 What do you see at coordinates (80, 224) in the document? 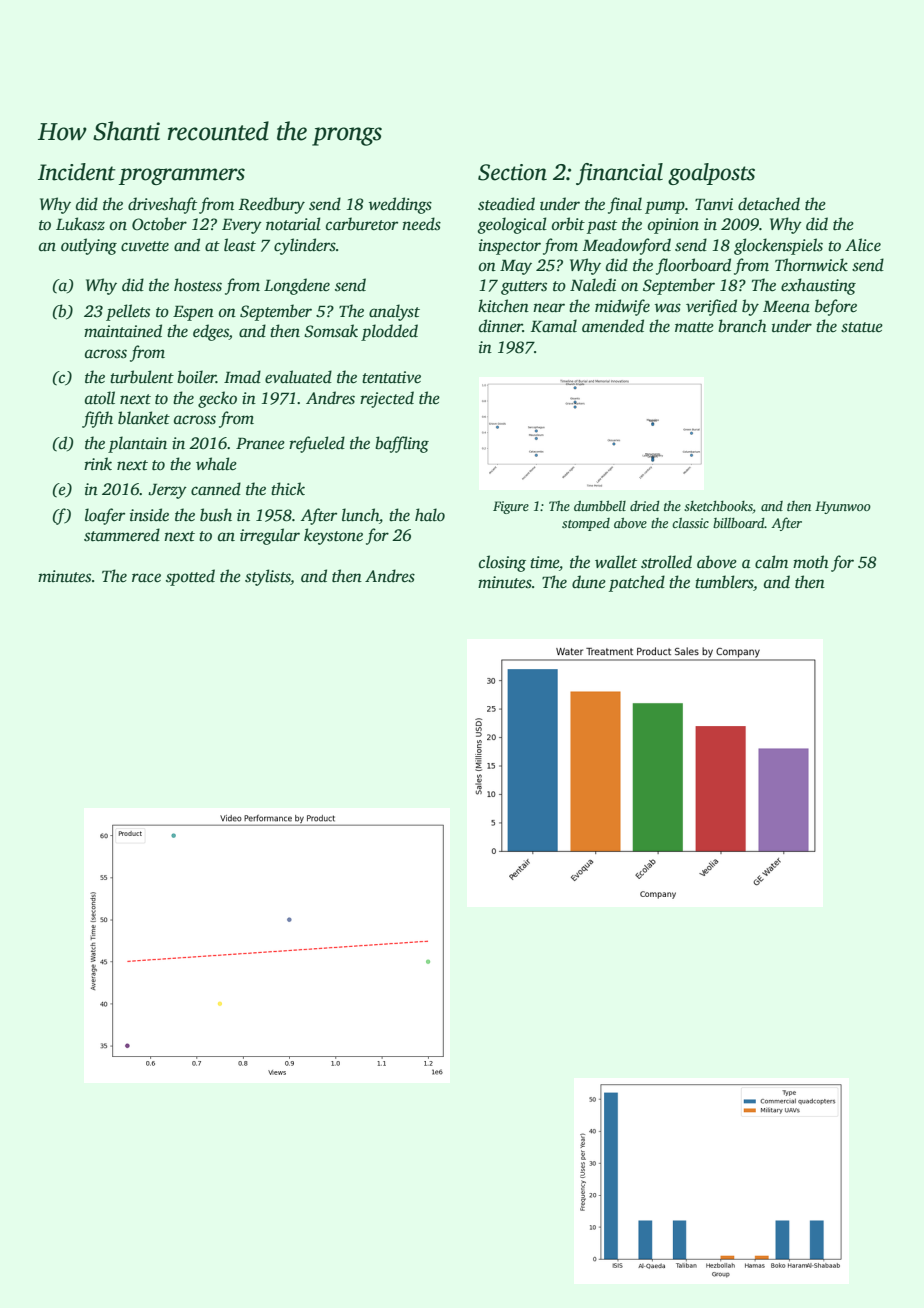
I see `Lukasz` at bounding box center [80, 224].
